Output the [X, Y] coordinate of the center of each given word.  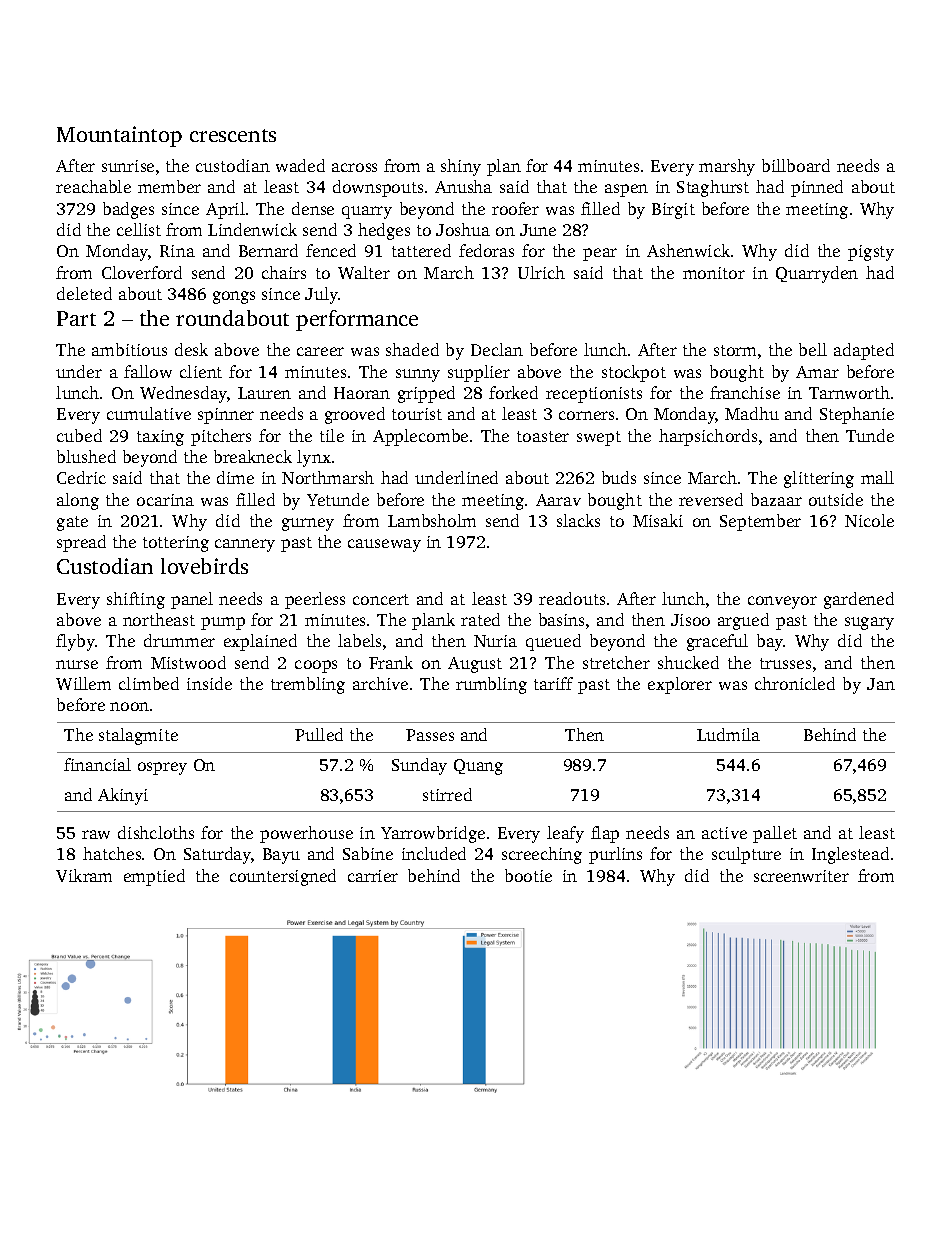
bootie [528, 875]
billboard [796, 165]
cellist [139, 229]
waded [300, 165]
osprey [162, 768]
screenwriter [801, 876]
